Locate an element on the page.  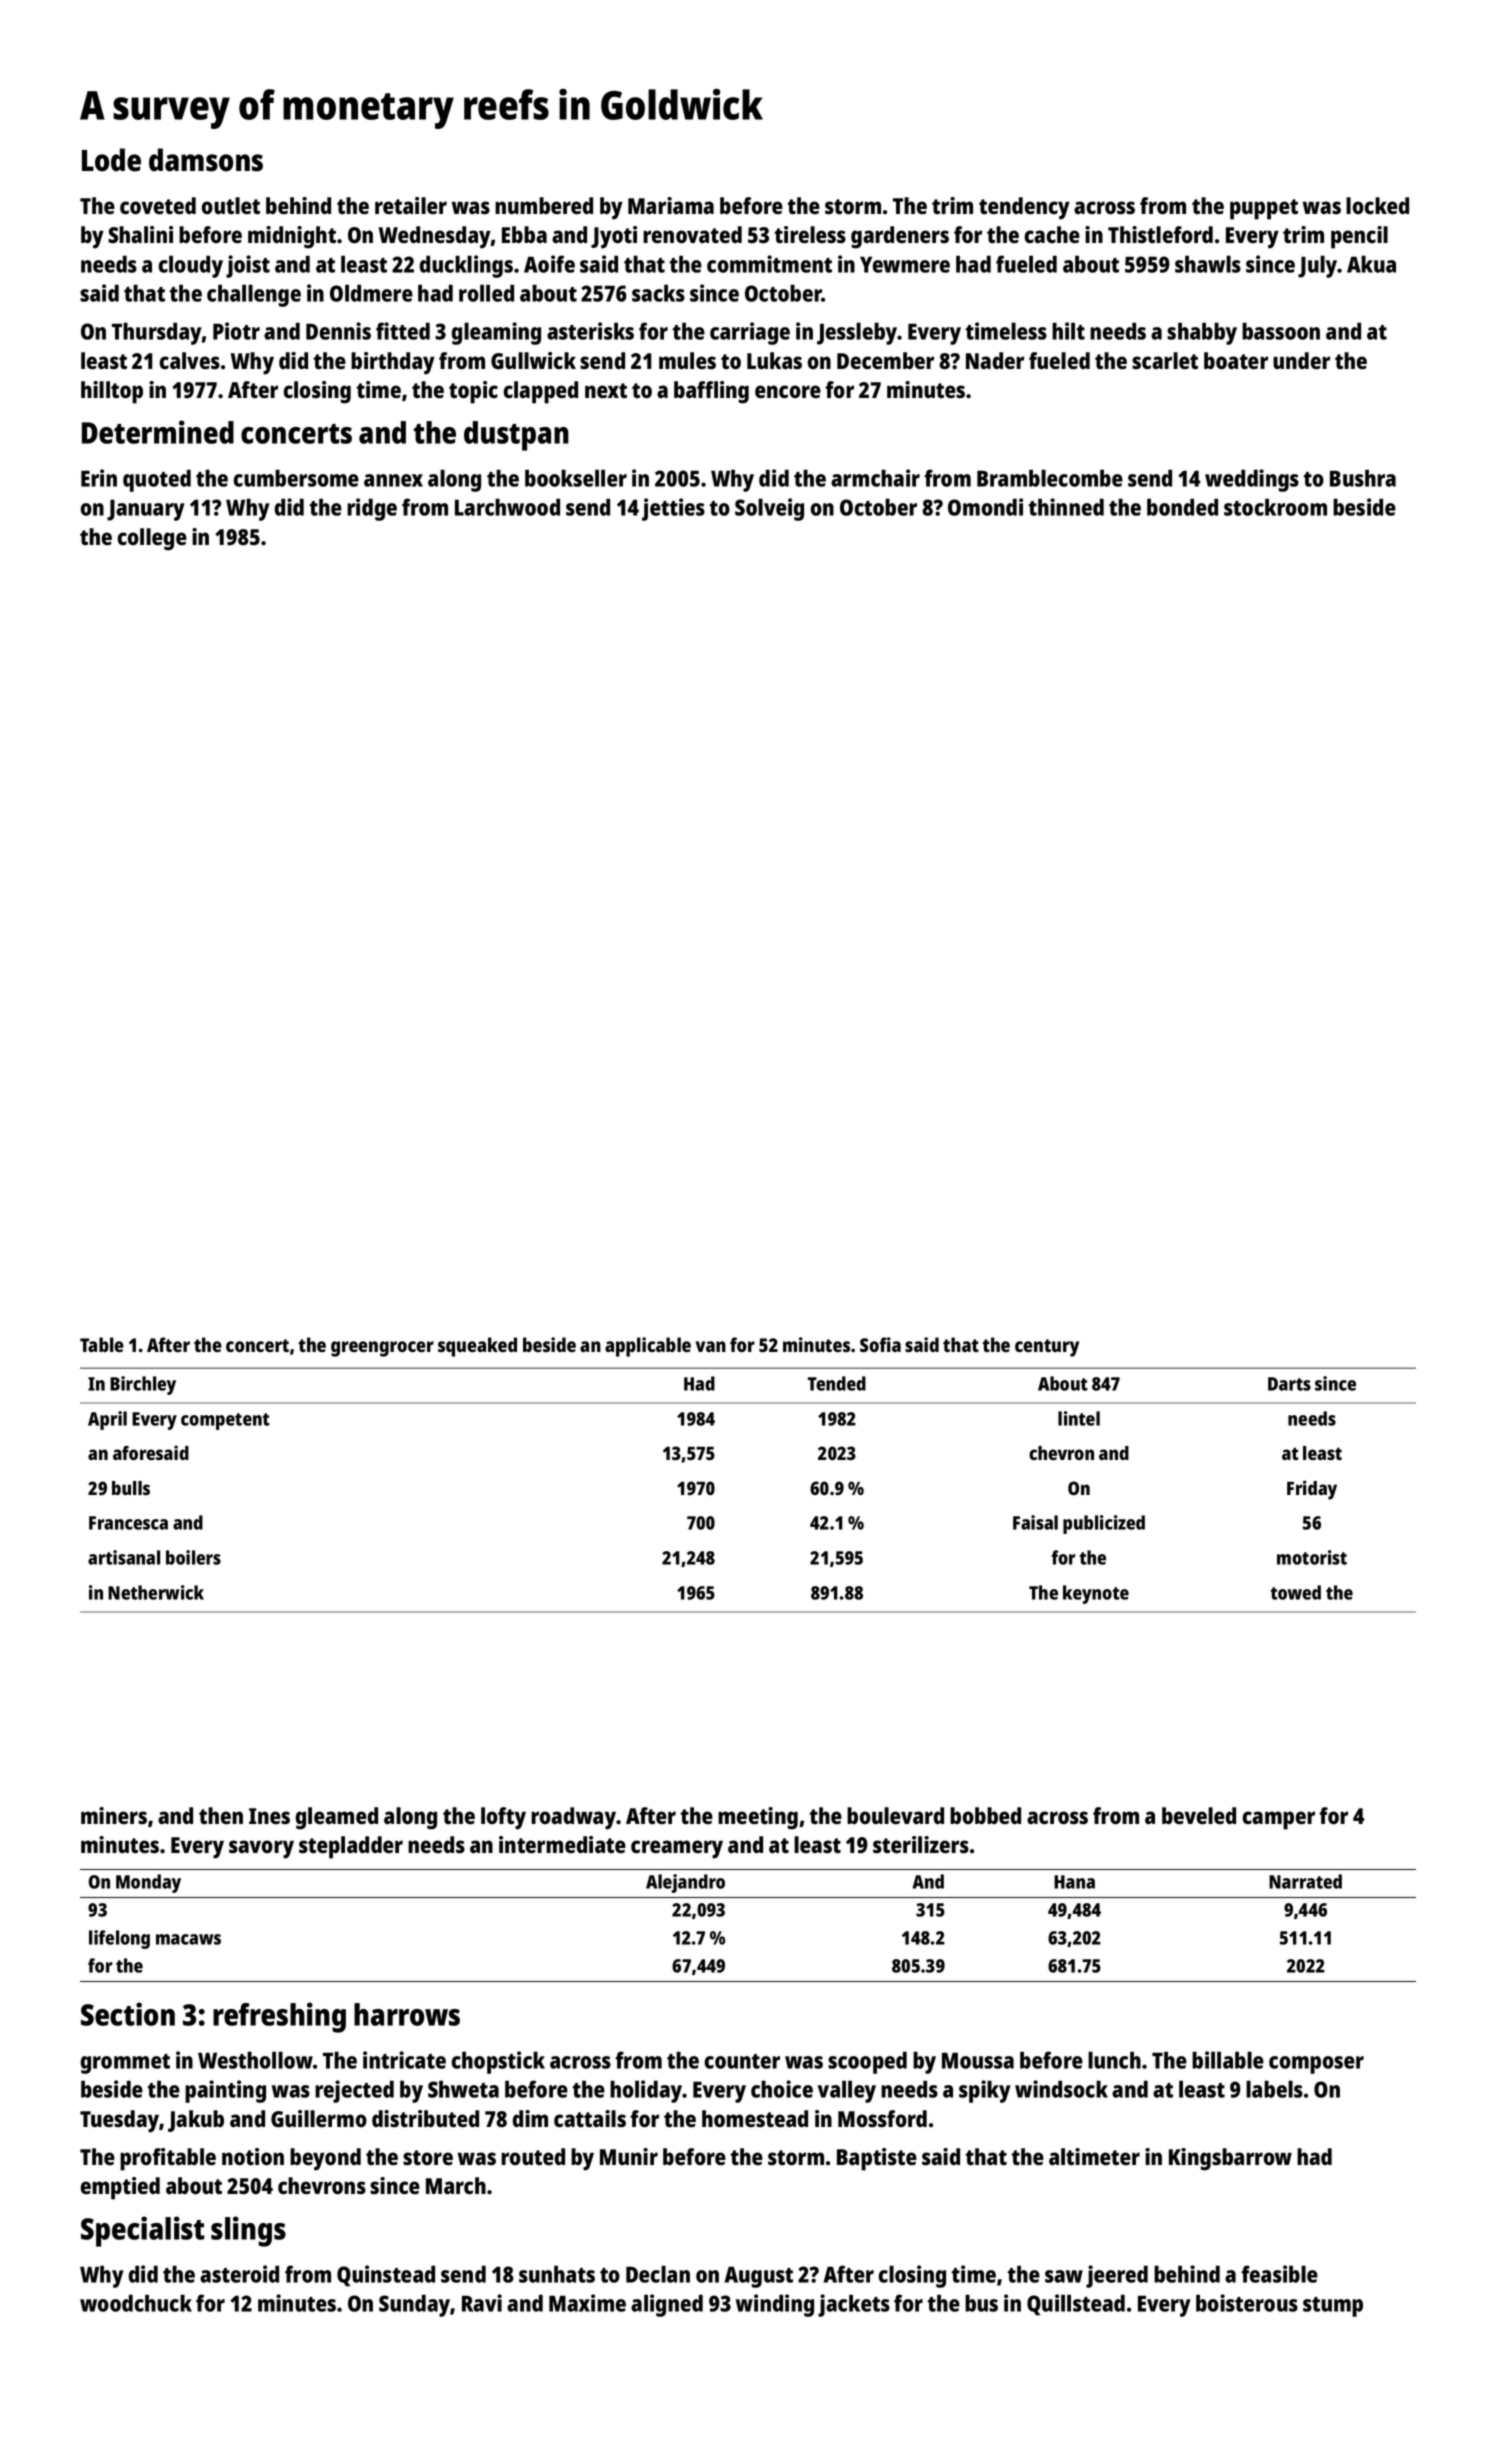
keynote is located at coordinates (1096, 1594).
